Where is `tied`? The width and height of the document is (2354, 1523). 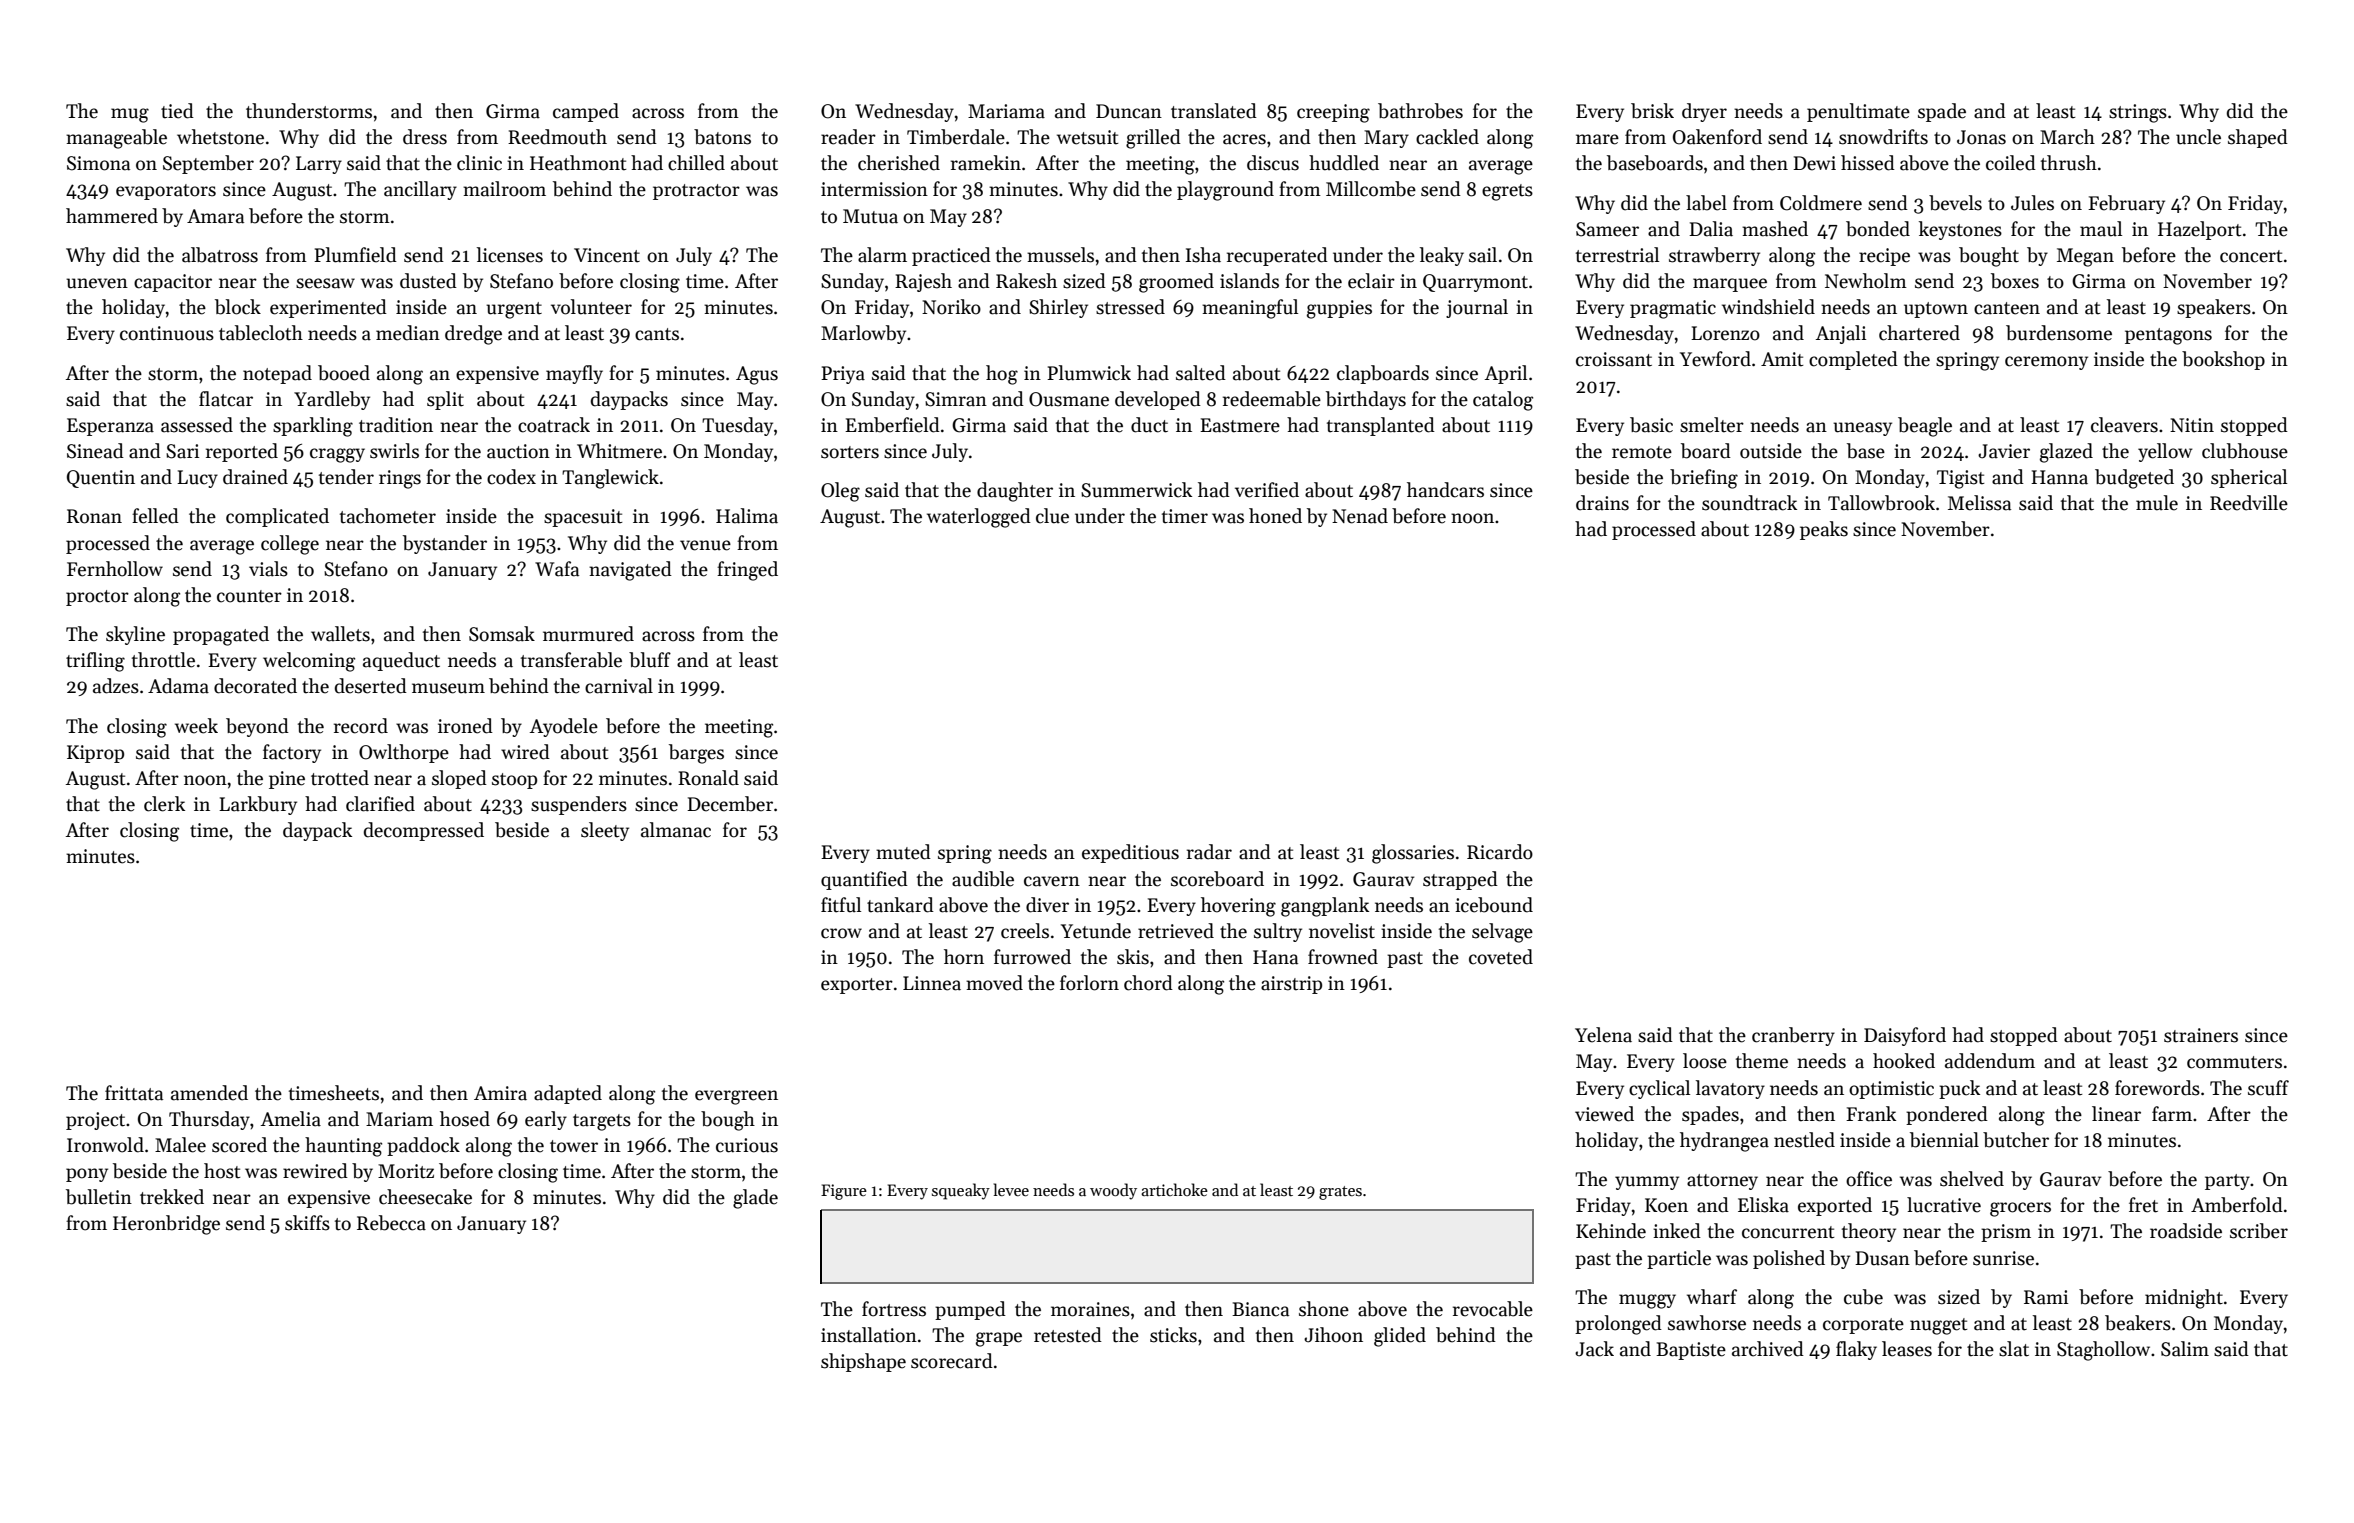 tied is located at coordinates (177, 111).
